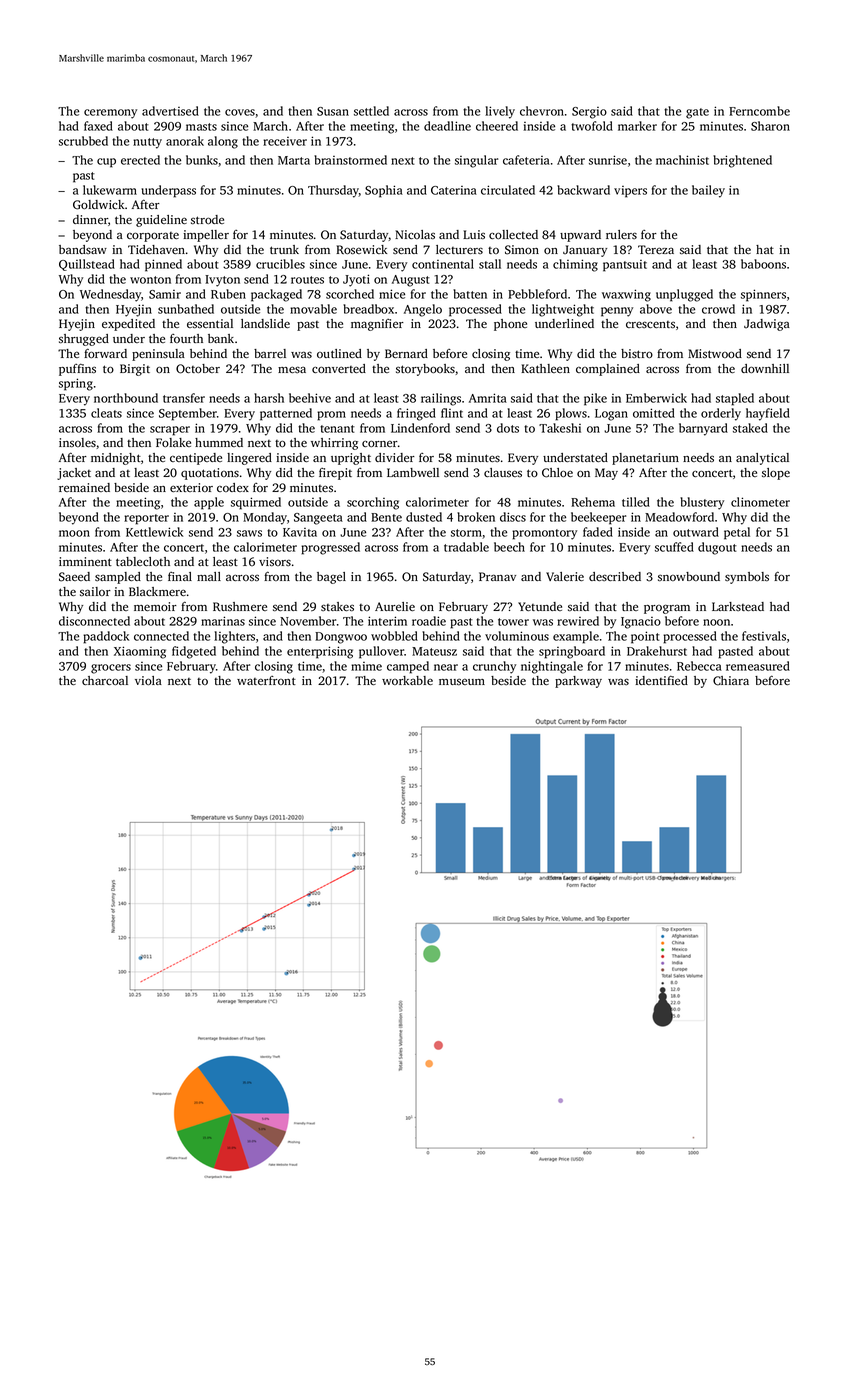 The width and height of the document is (849, 1400). What do you see at coordinates (415, 235) in the document?
I see `Nicolas` at bounding box center [415, 235].
